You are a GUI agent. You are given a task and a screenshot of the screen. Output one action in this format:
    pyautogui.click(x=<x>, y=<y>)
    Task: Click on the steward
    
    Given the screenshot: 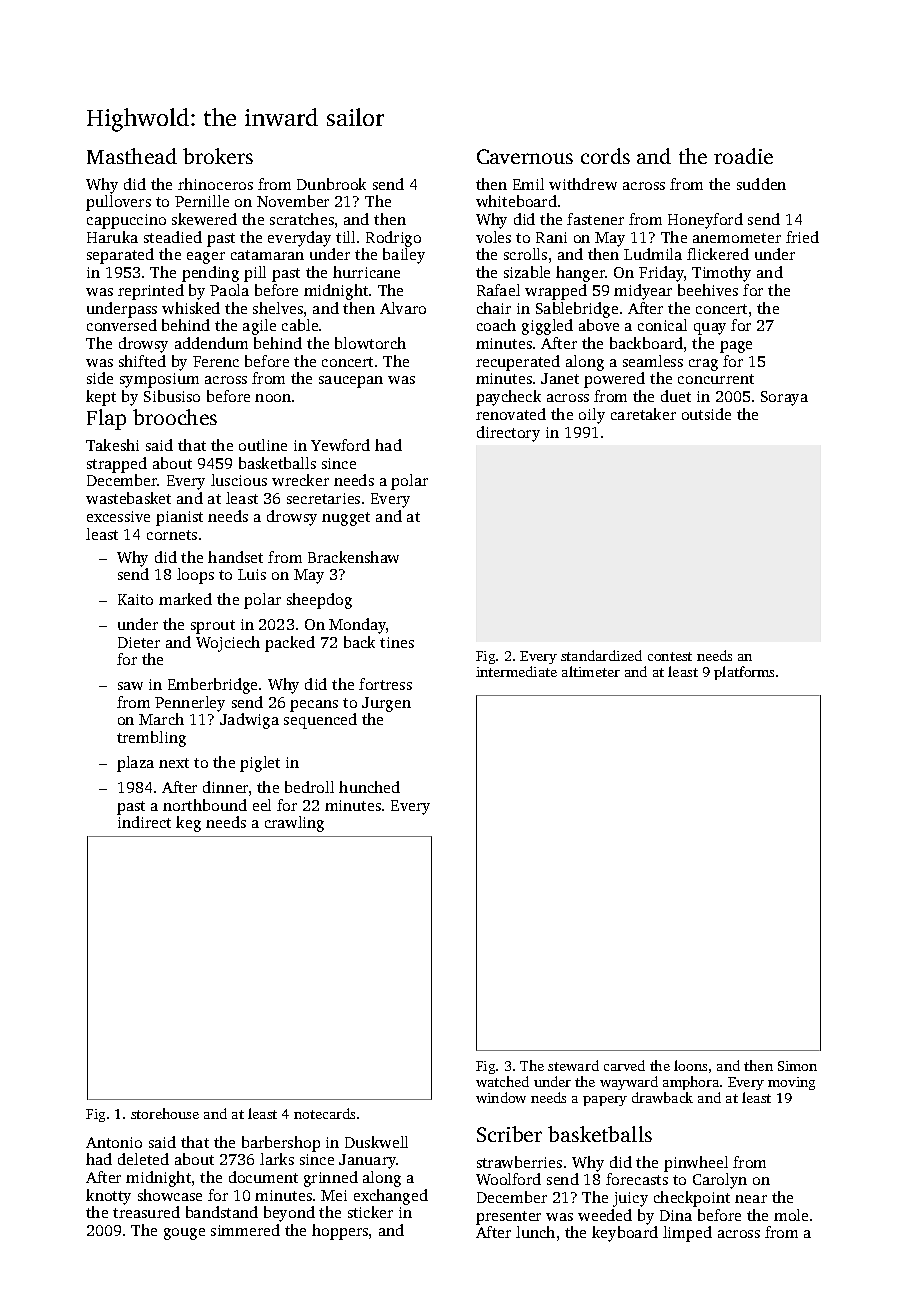 What is the action you would take?
    pyautogui.click(x=573, y=1065)
